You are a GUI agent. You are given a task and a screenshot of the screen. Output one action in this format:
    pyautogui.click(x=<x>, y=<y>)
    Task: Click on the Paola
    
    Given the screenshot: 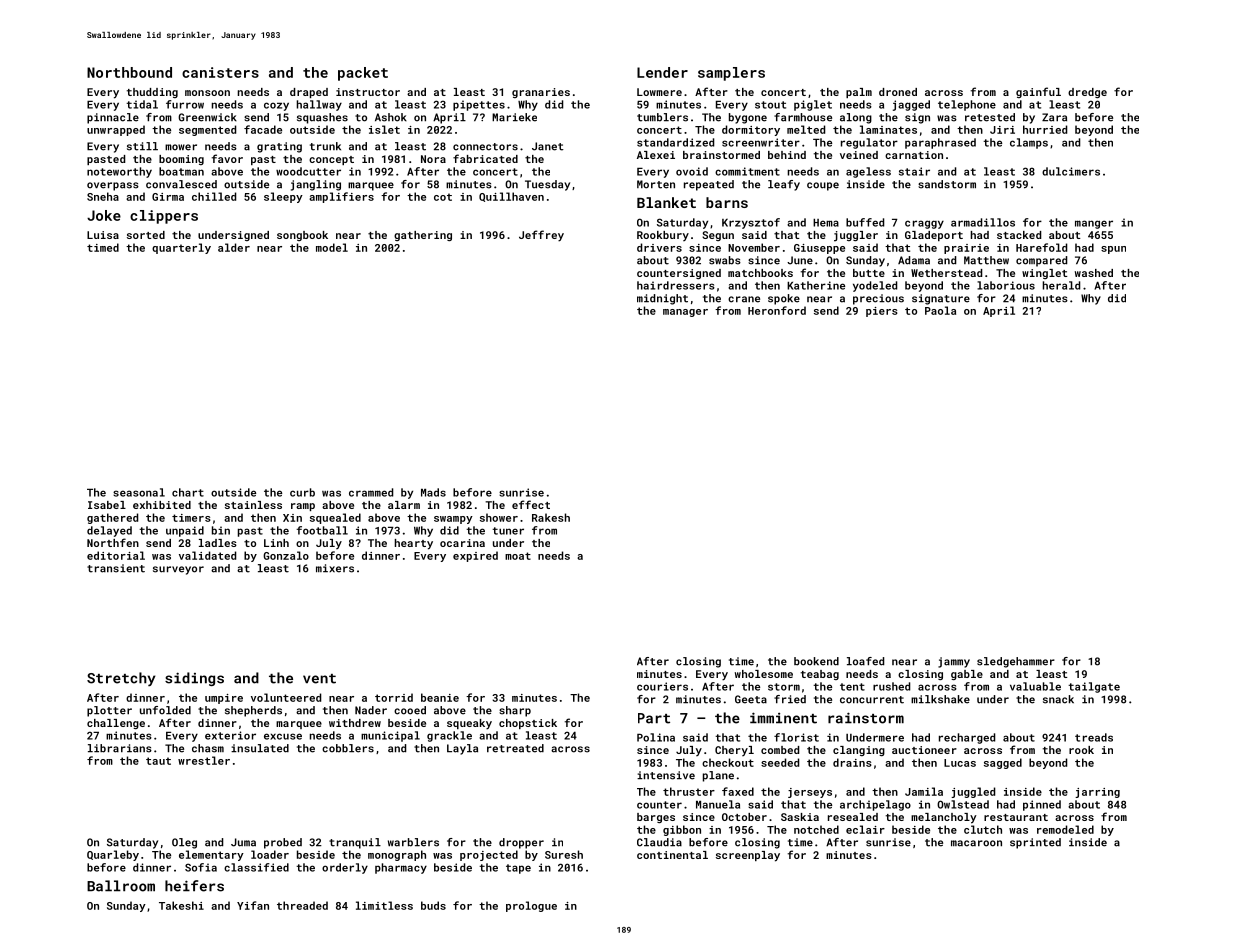 What is the action you would take?
    pyautogui.click(x=940, y=310)
